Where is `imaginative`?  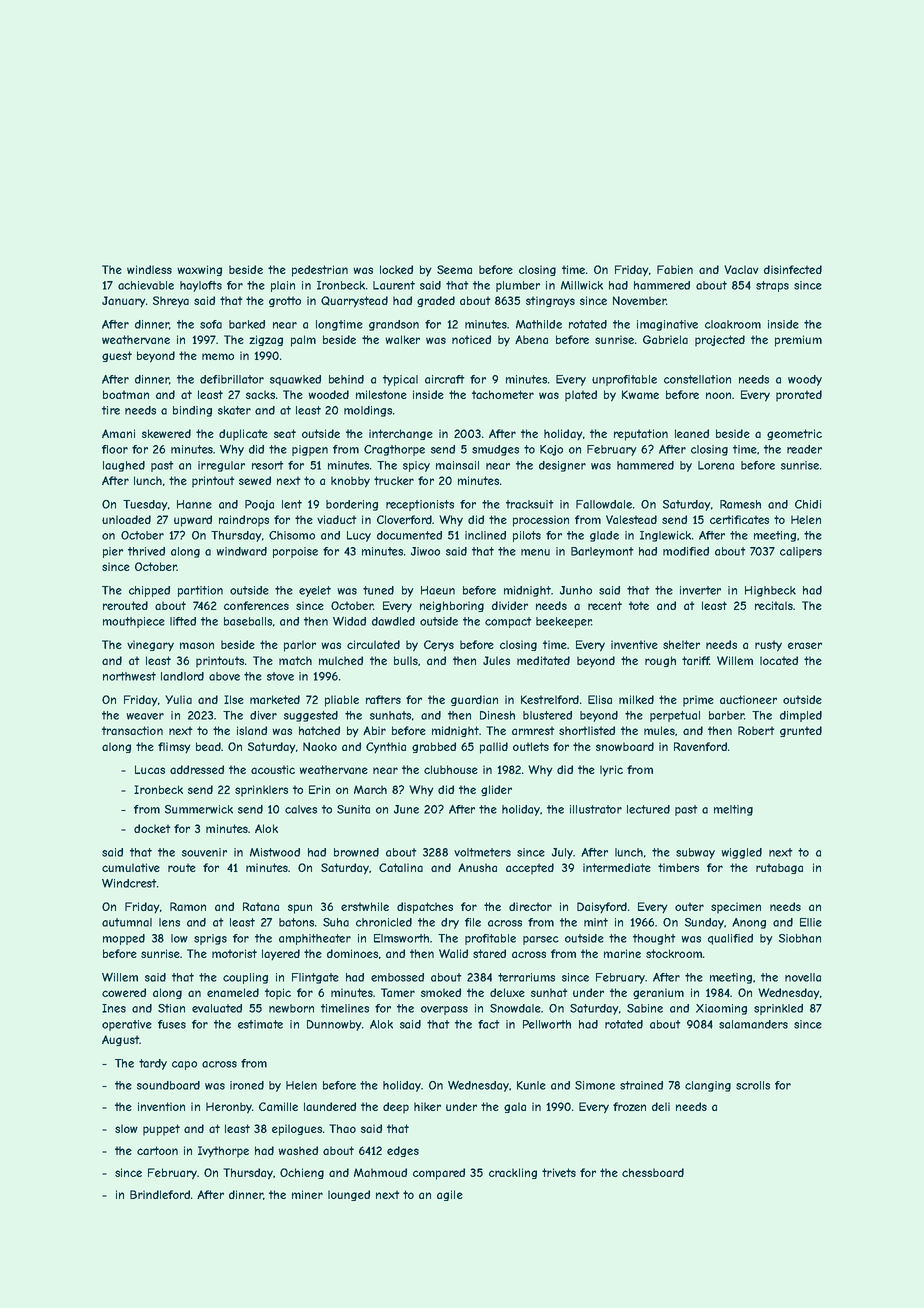 imaginative is located at coordinates (667, 325).
